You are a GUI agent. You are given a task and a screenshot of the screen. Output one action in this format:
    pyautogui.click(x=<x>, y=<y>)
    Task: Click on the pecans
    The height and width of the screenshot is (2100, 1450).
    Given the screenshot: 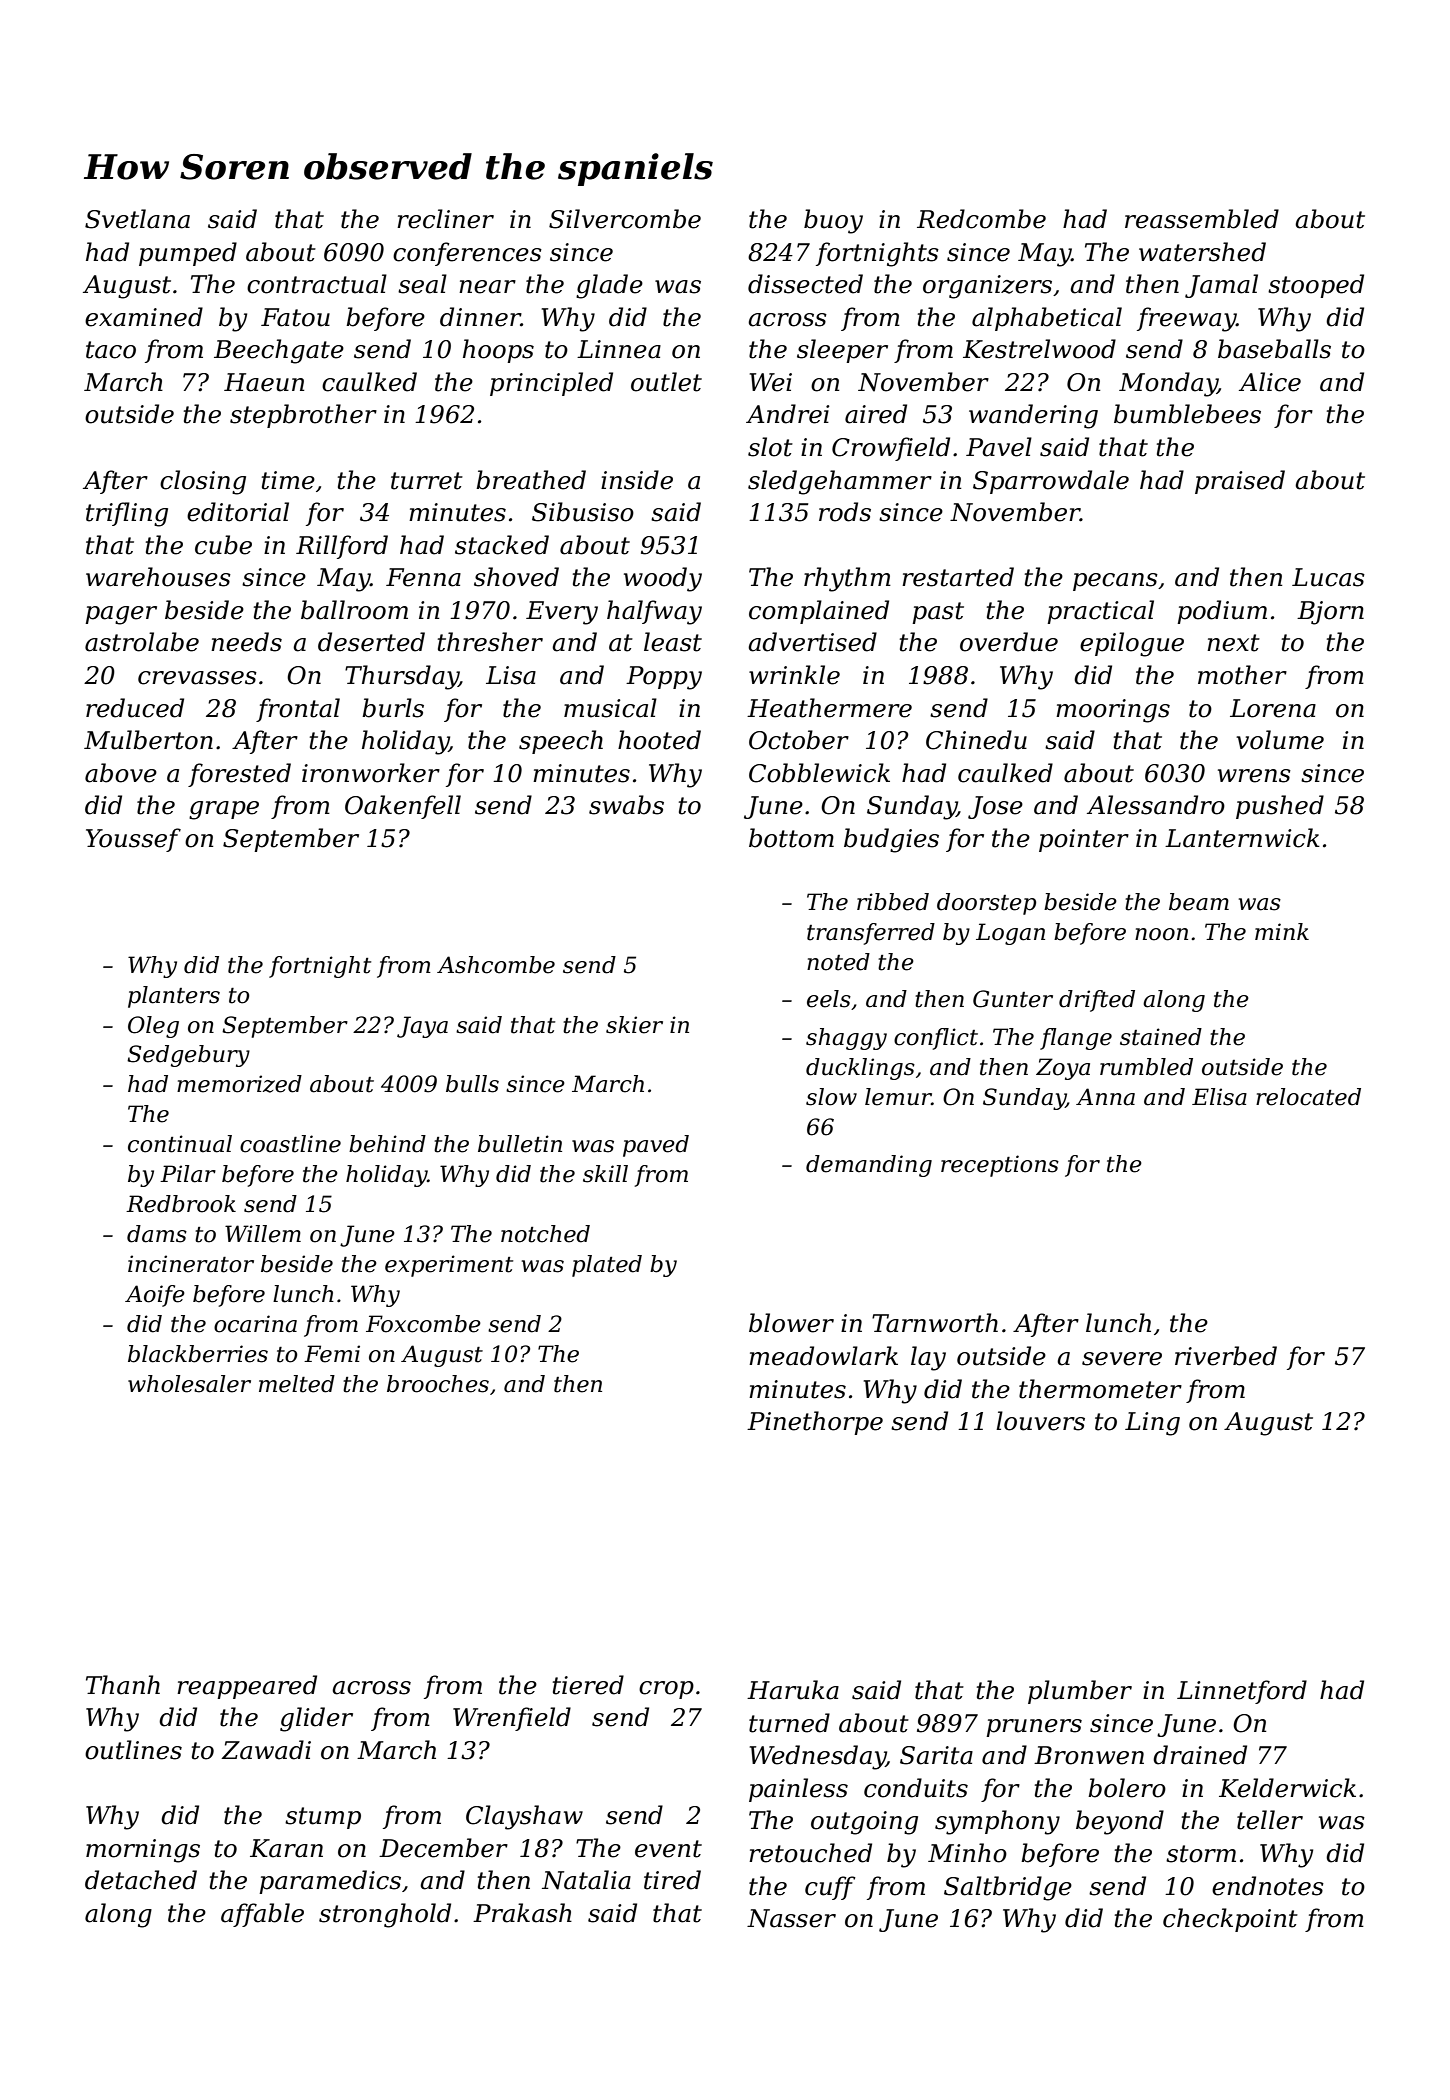 What is the action you would take?
    pyautogui.click(x=1115, y=582)
